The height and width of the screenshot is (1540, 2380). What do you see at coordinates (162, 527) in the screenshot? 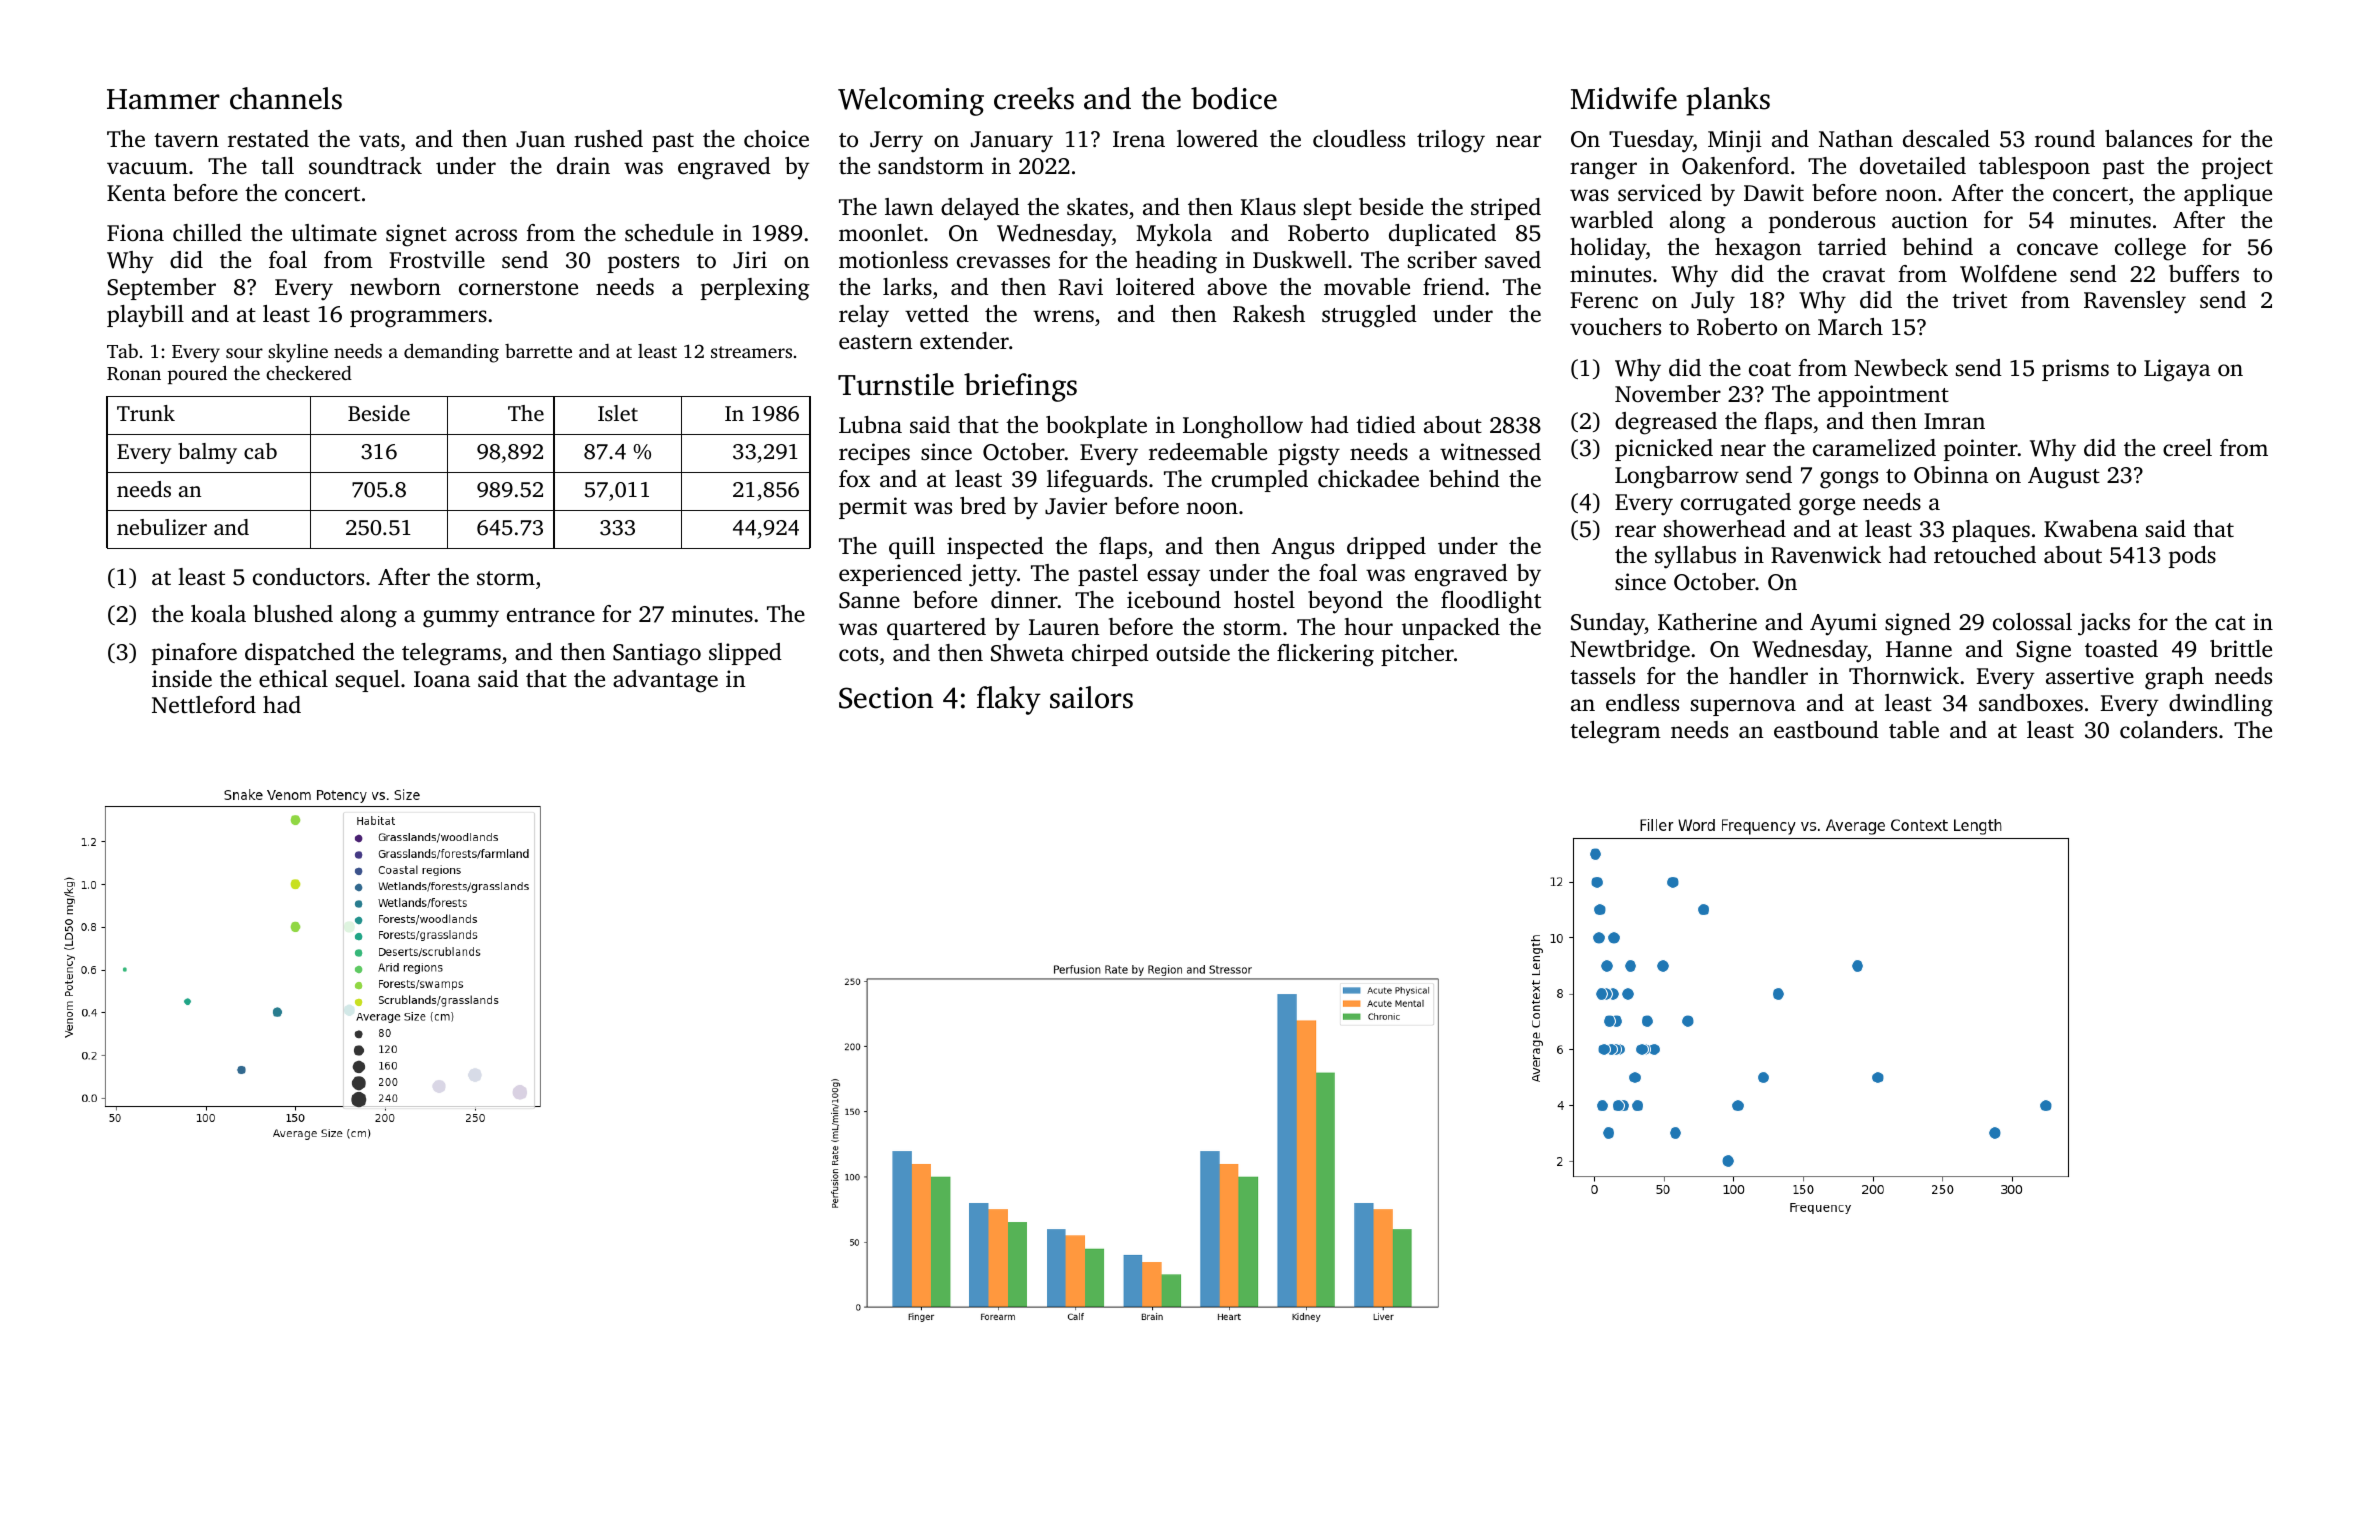
I see `nebulizer` at bounding box center [162, 527].
